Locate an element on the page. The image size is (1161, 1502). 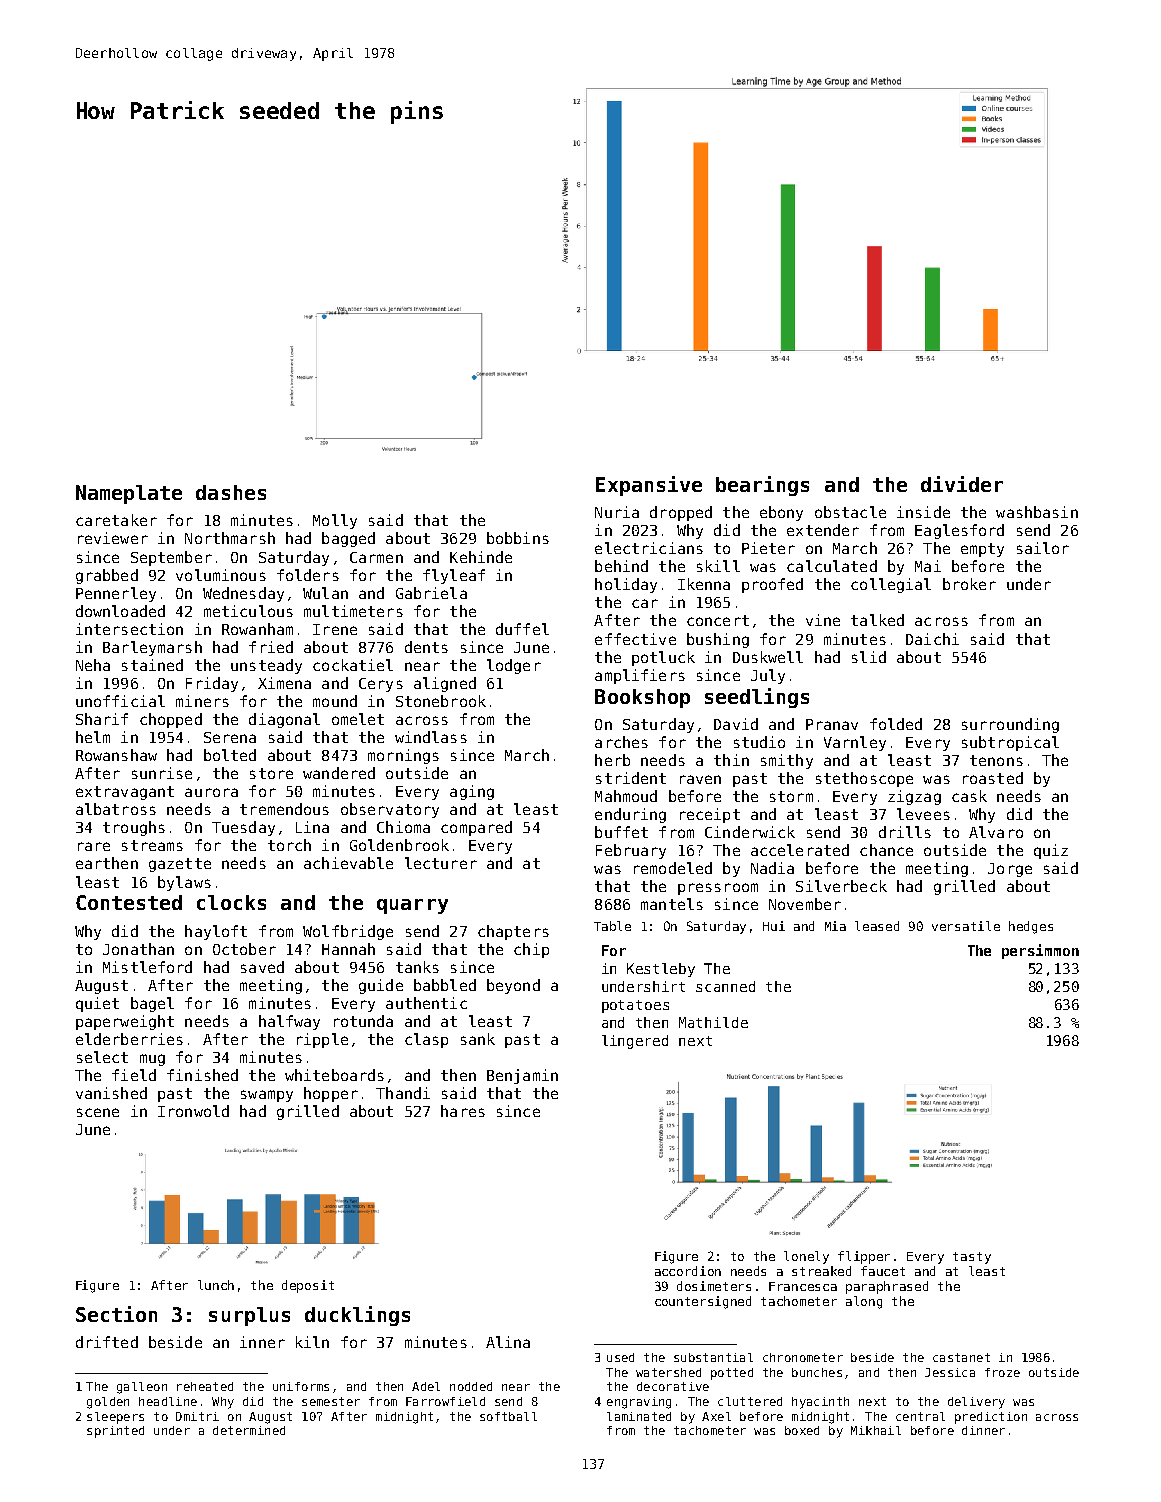
tasty is located at coordinates (972, 1258).
